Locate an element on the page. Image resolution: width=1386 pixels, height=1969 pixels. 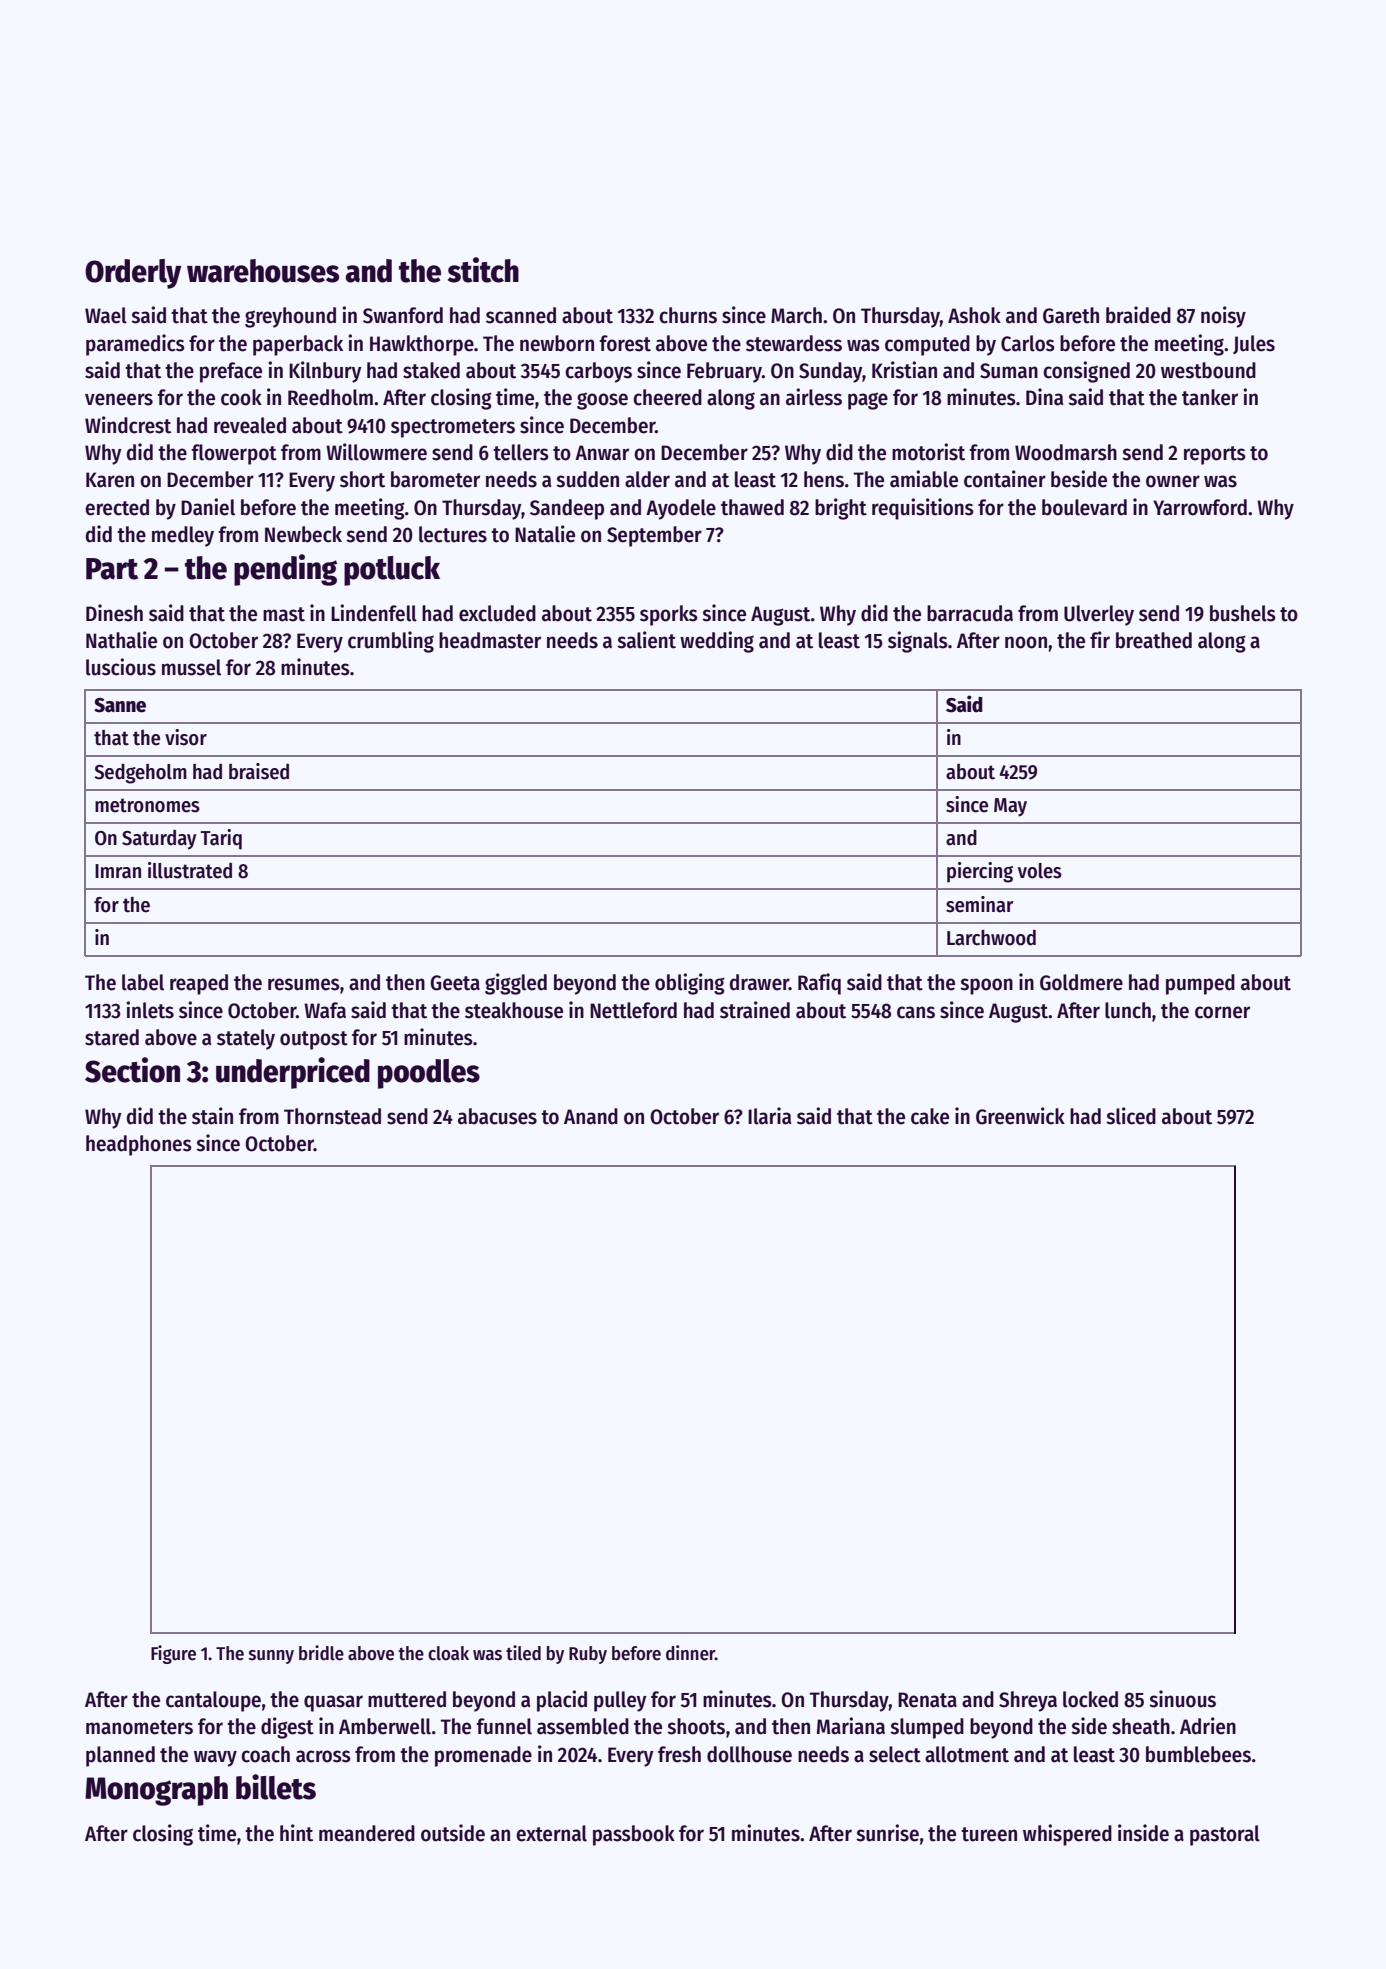
Monograph is located at coordinates (156, 1791).
